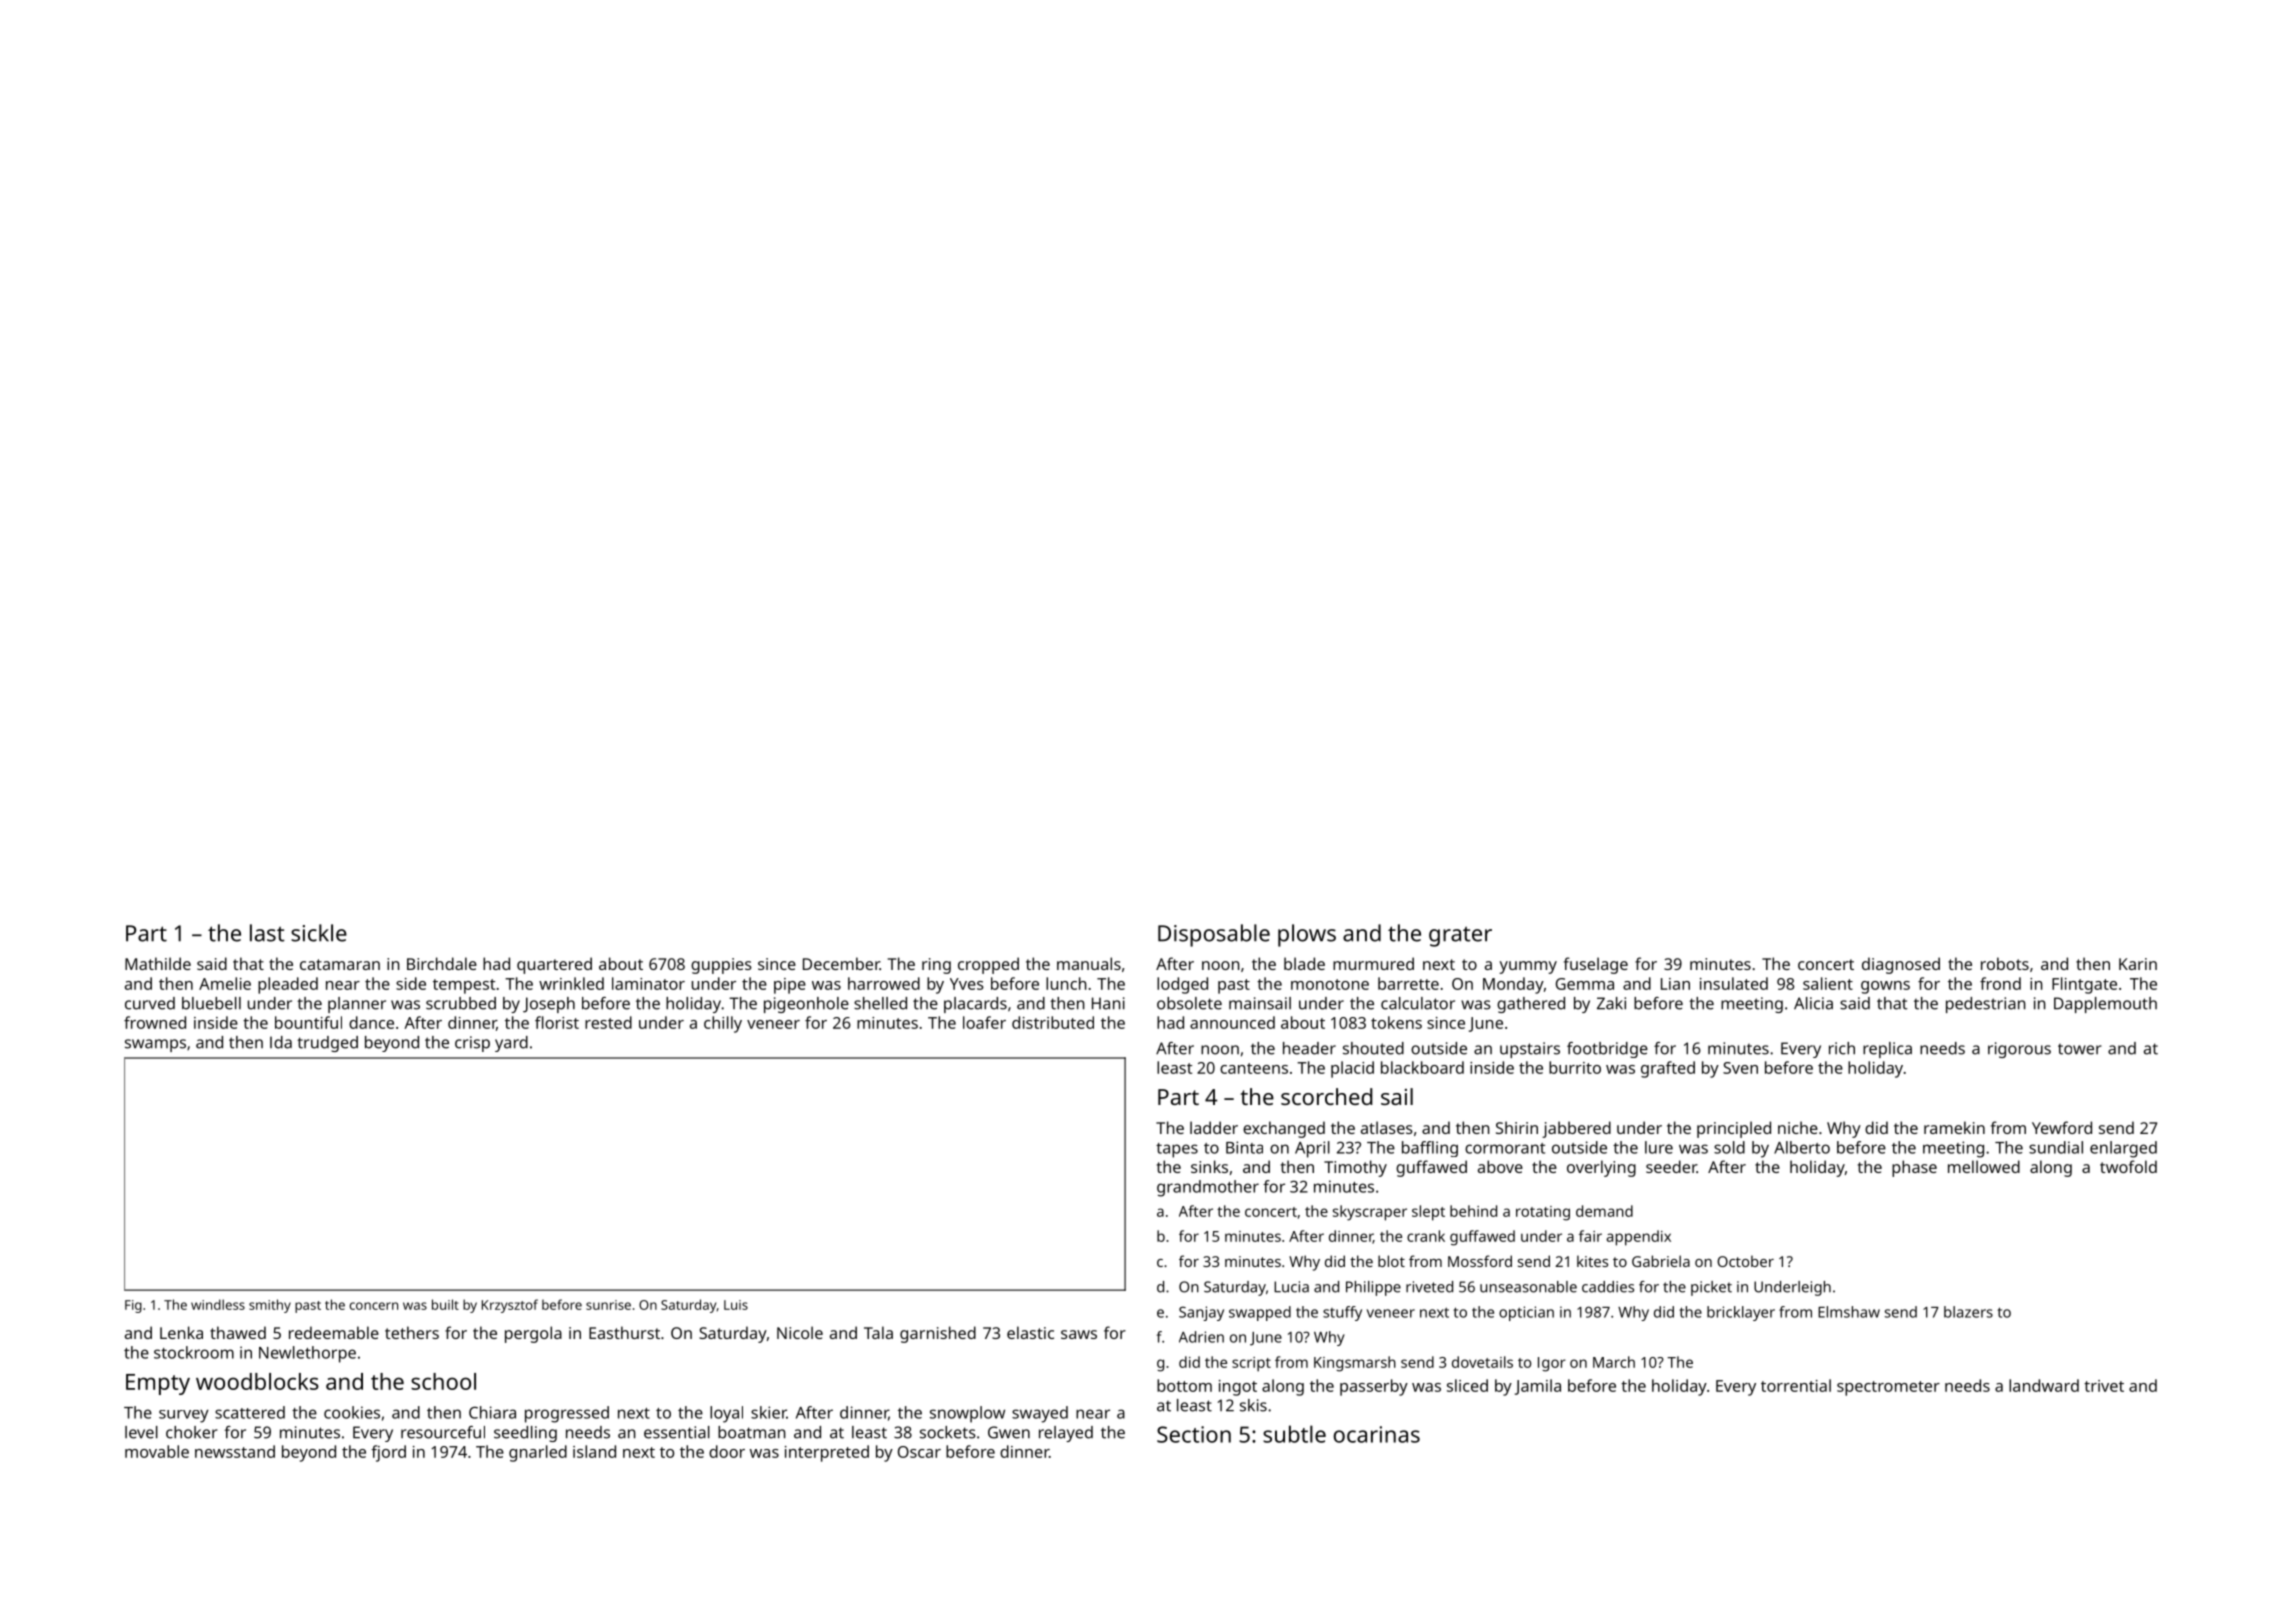 The width and height of the screenshot is (2282, 1614). What do you see at coordinates (1194, 1434) in the screenshot?
I see `Section` at bounding box center [1194, 1434].
